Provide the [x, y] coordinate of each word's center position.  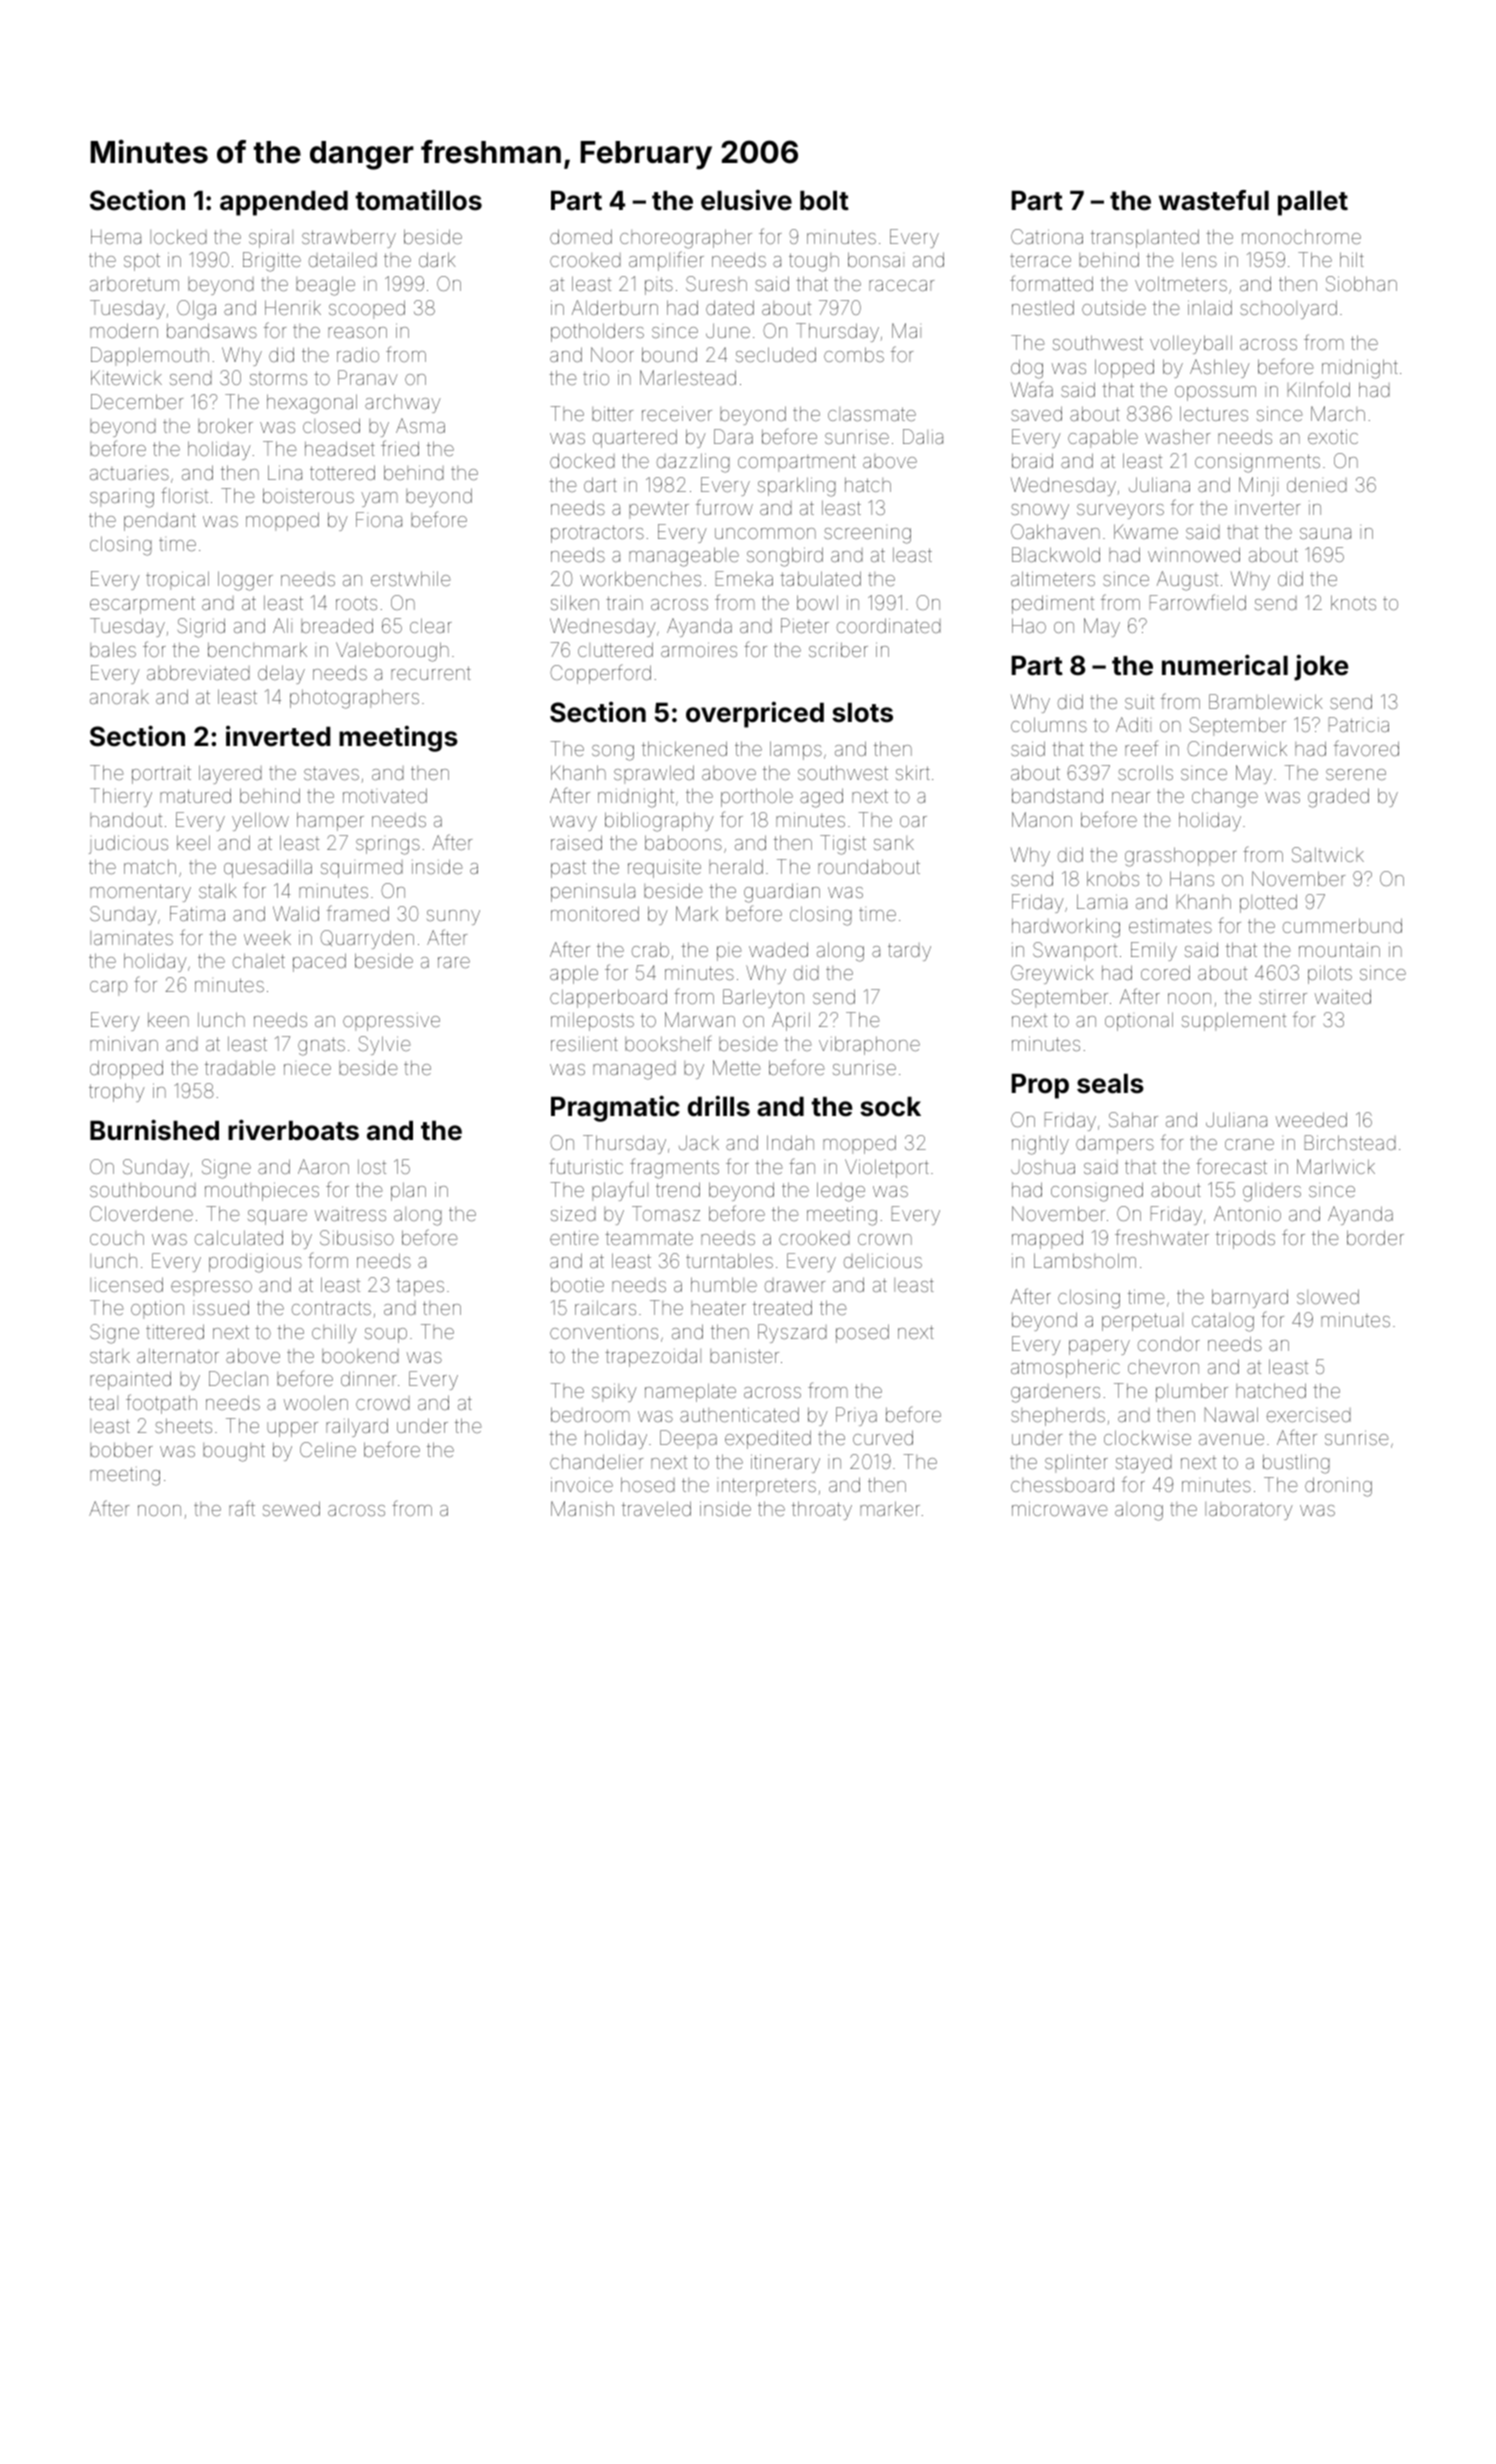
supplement [1234, 1021]
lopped [1124, 368]
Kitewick [126, 377]
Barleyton [763, 998]
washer [1177, 436]
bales [113, 649]
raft [242, 1508]
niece [307, 1069]
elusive [746, 200]
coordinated [889, 625]
